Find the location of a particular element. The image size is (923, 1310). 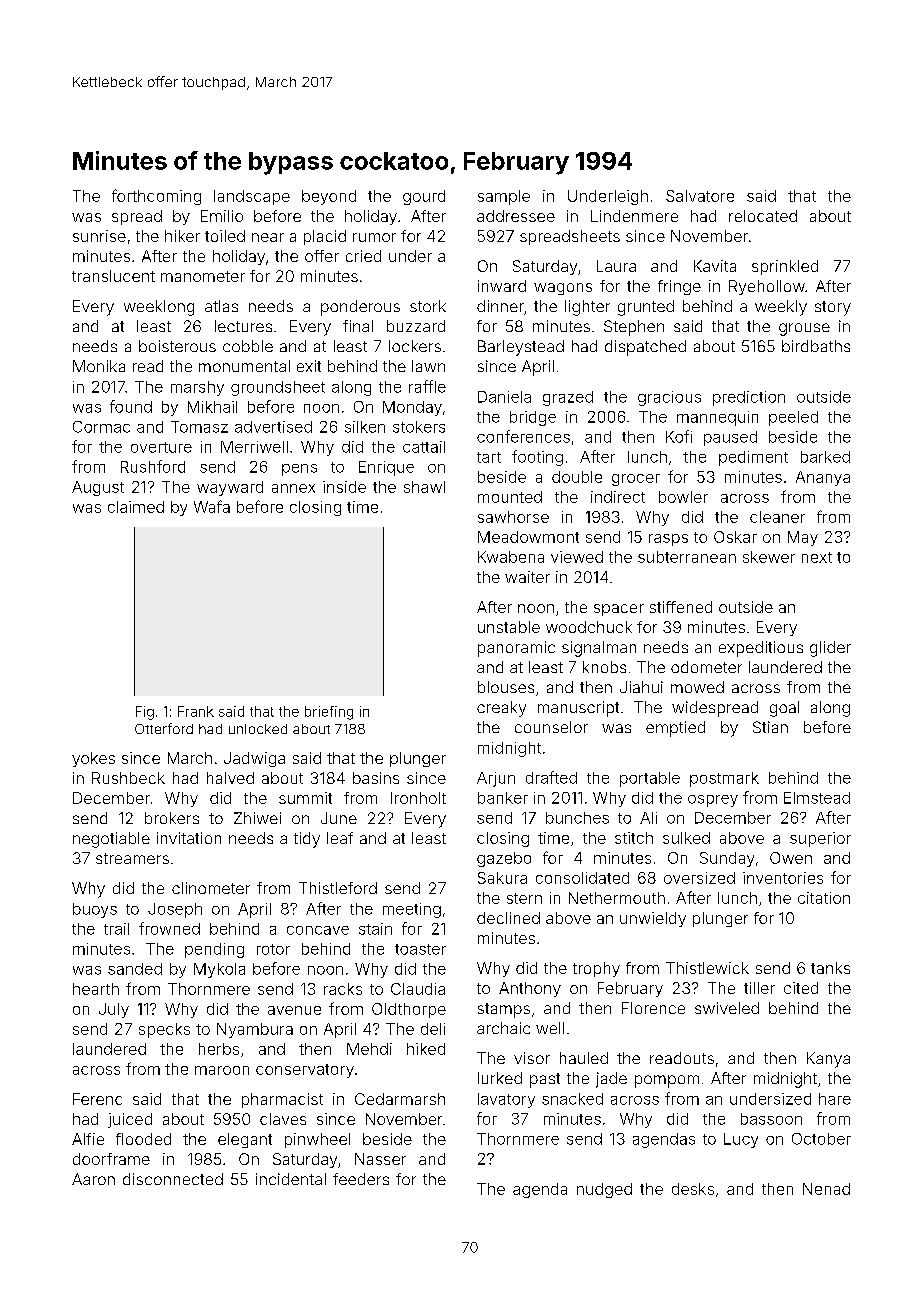

nudged is located at coordinates (604, 1190).
